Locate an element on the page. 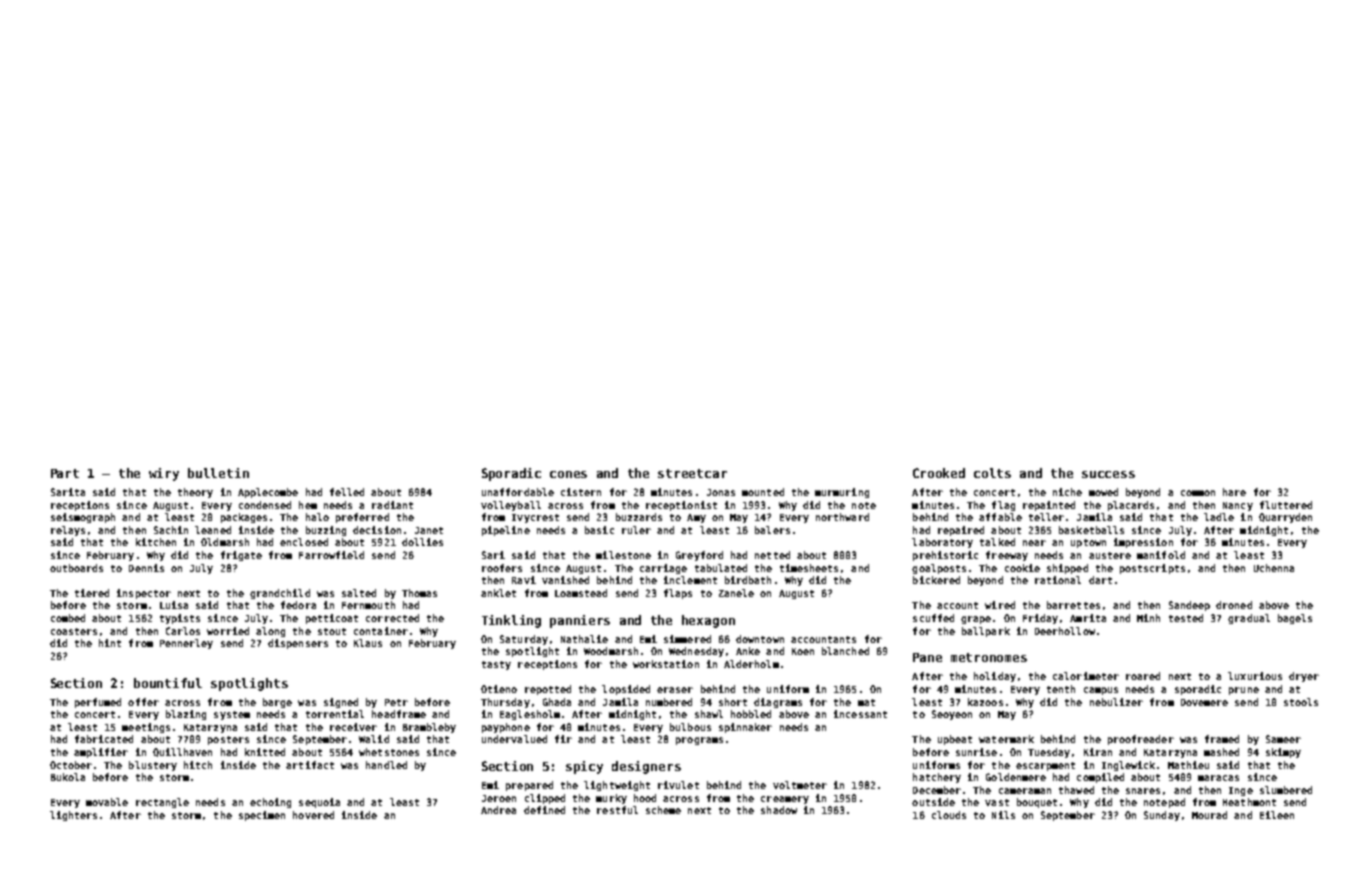 The width and height of the image is (1372, 887). kazoos is located at coordinates (985, 702).
